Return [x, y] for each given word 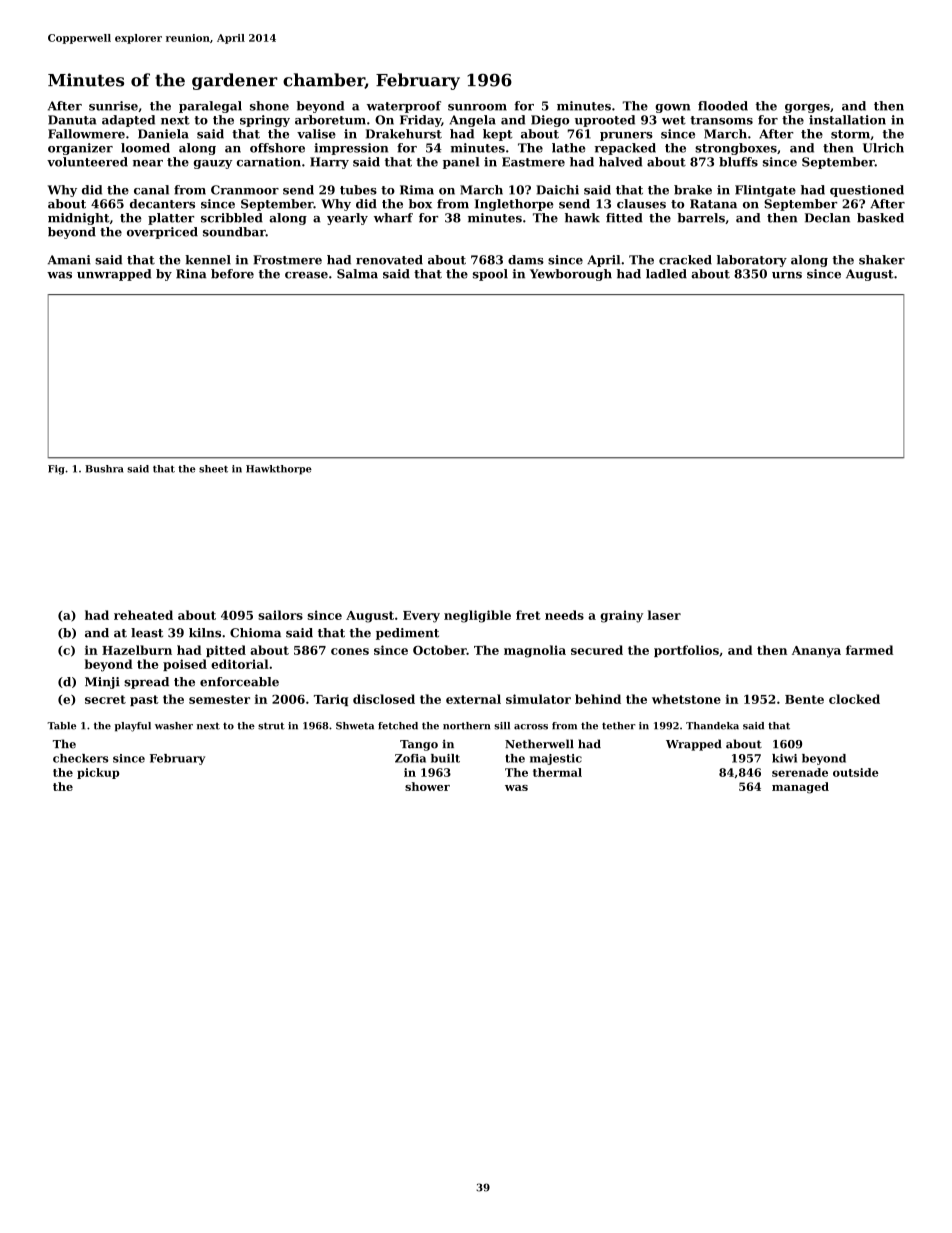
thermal [557, 772]
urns [787, 275]
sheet [213, 469]
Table [61, 726]
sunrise [113, 106]
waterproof [404, 107]
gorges [807, 108]
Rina [191, 274]
